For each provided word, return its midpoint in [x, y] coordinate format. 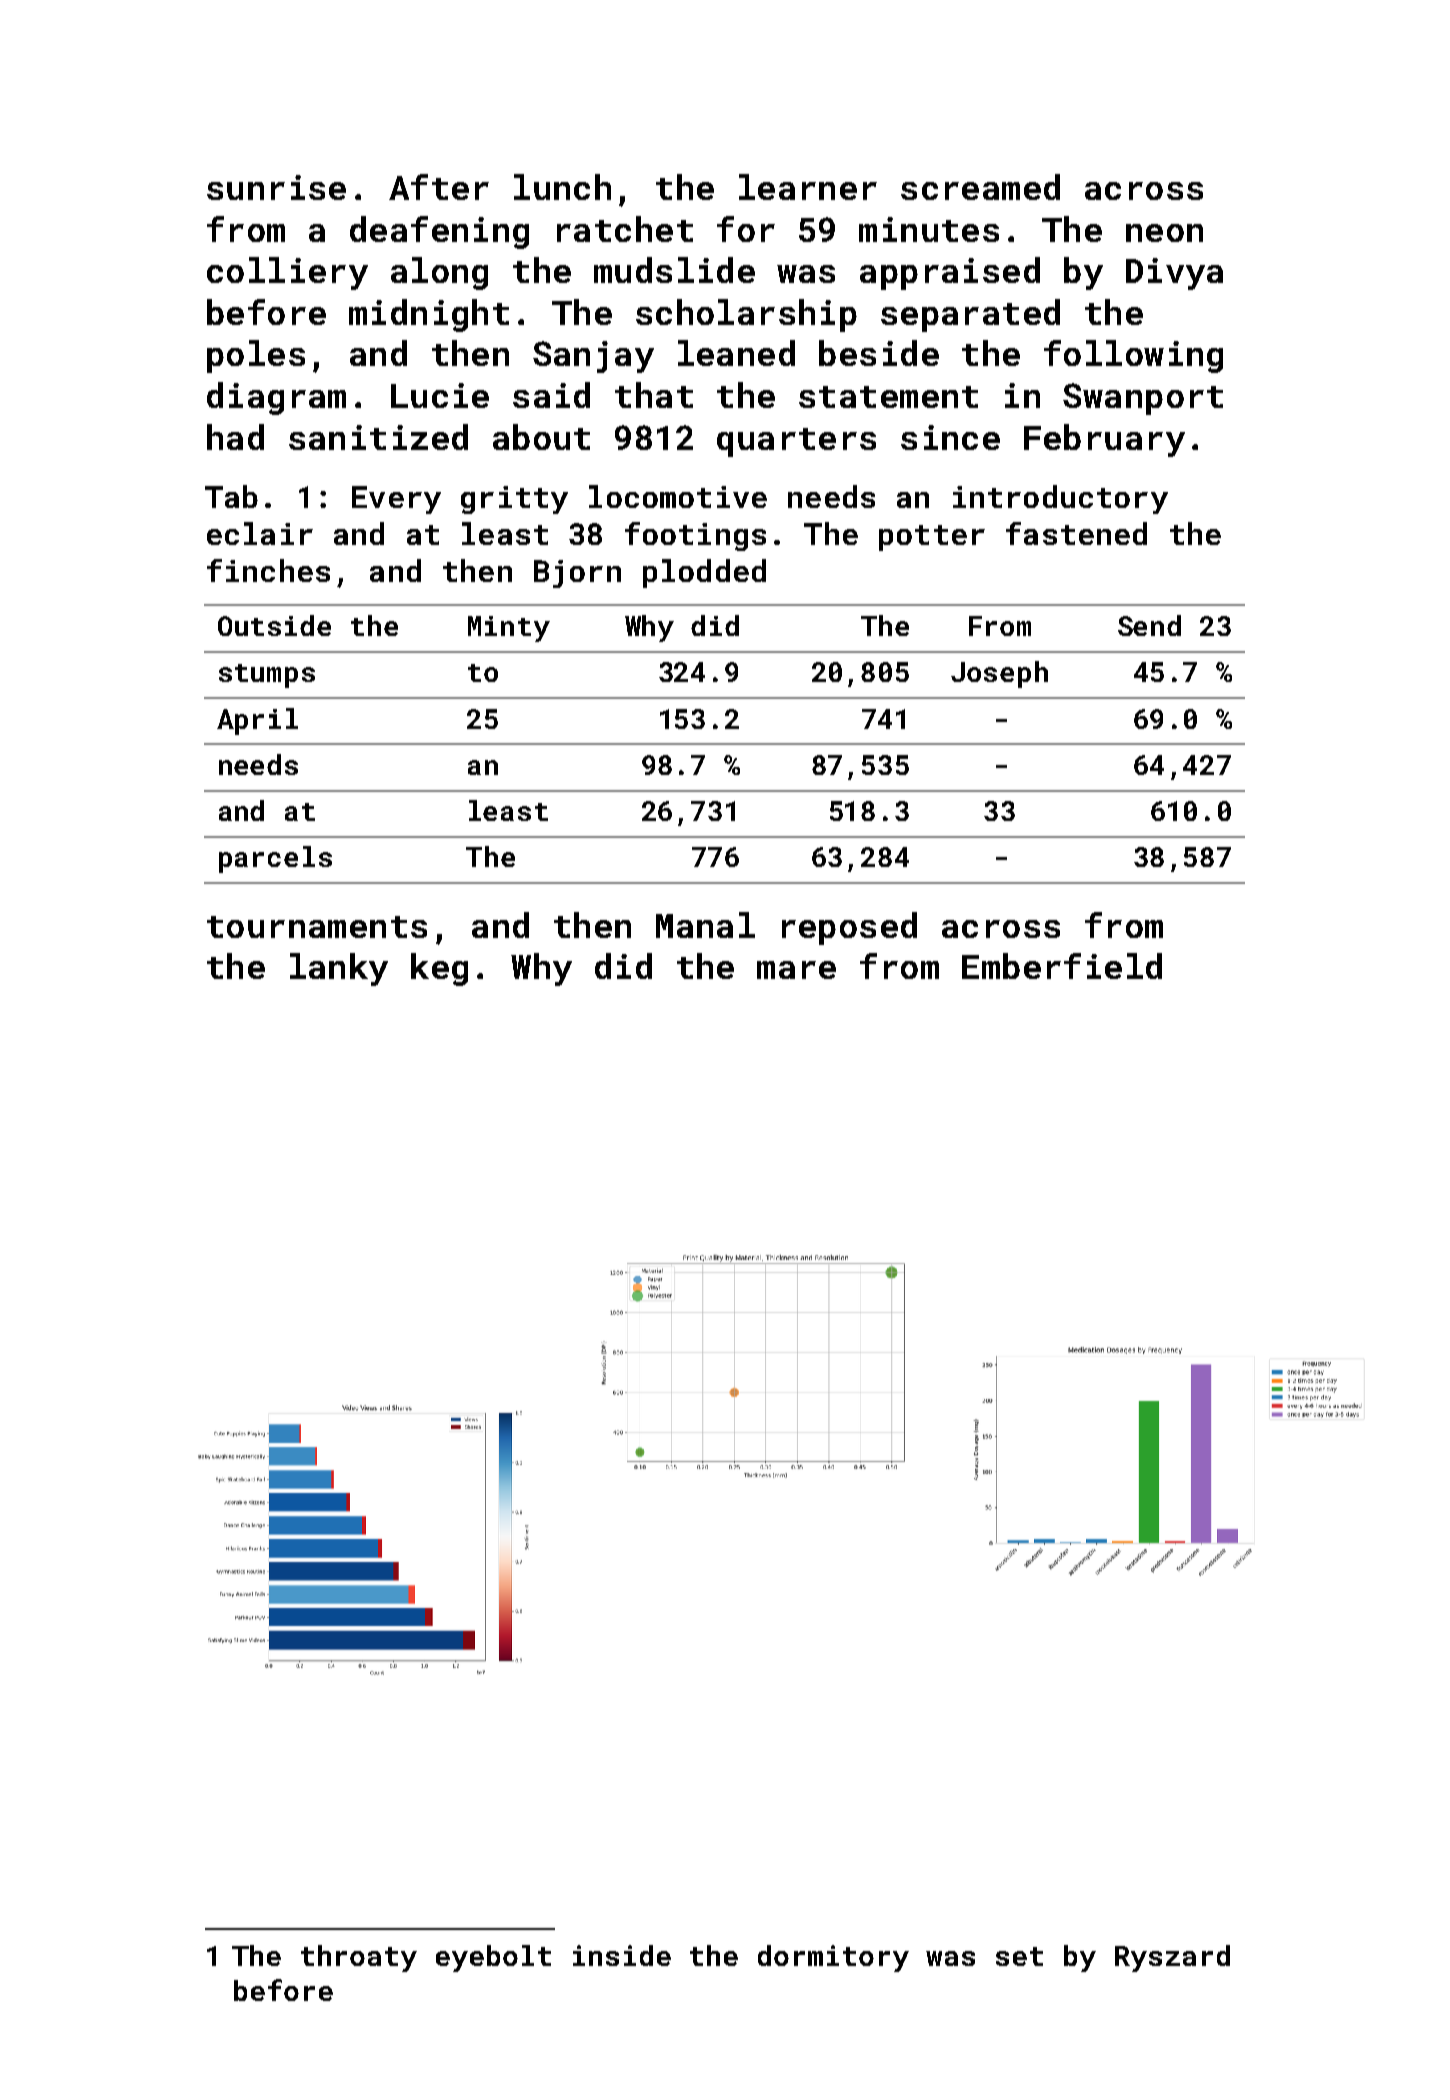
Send [1149, 625]
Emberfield [1062, 966]
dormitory [833, 1958]
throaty [359, 1958]
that [654, 395]
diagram [276, 398]
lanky [339, 969]
